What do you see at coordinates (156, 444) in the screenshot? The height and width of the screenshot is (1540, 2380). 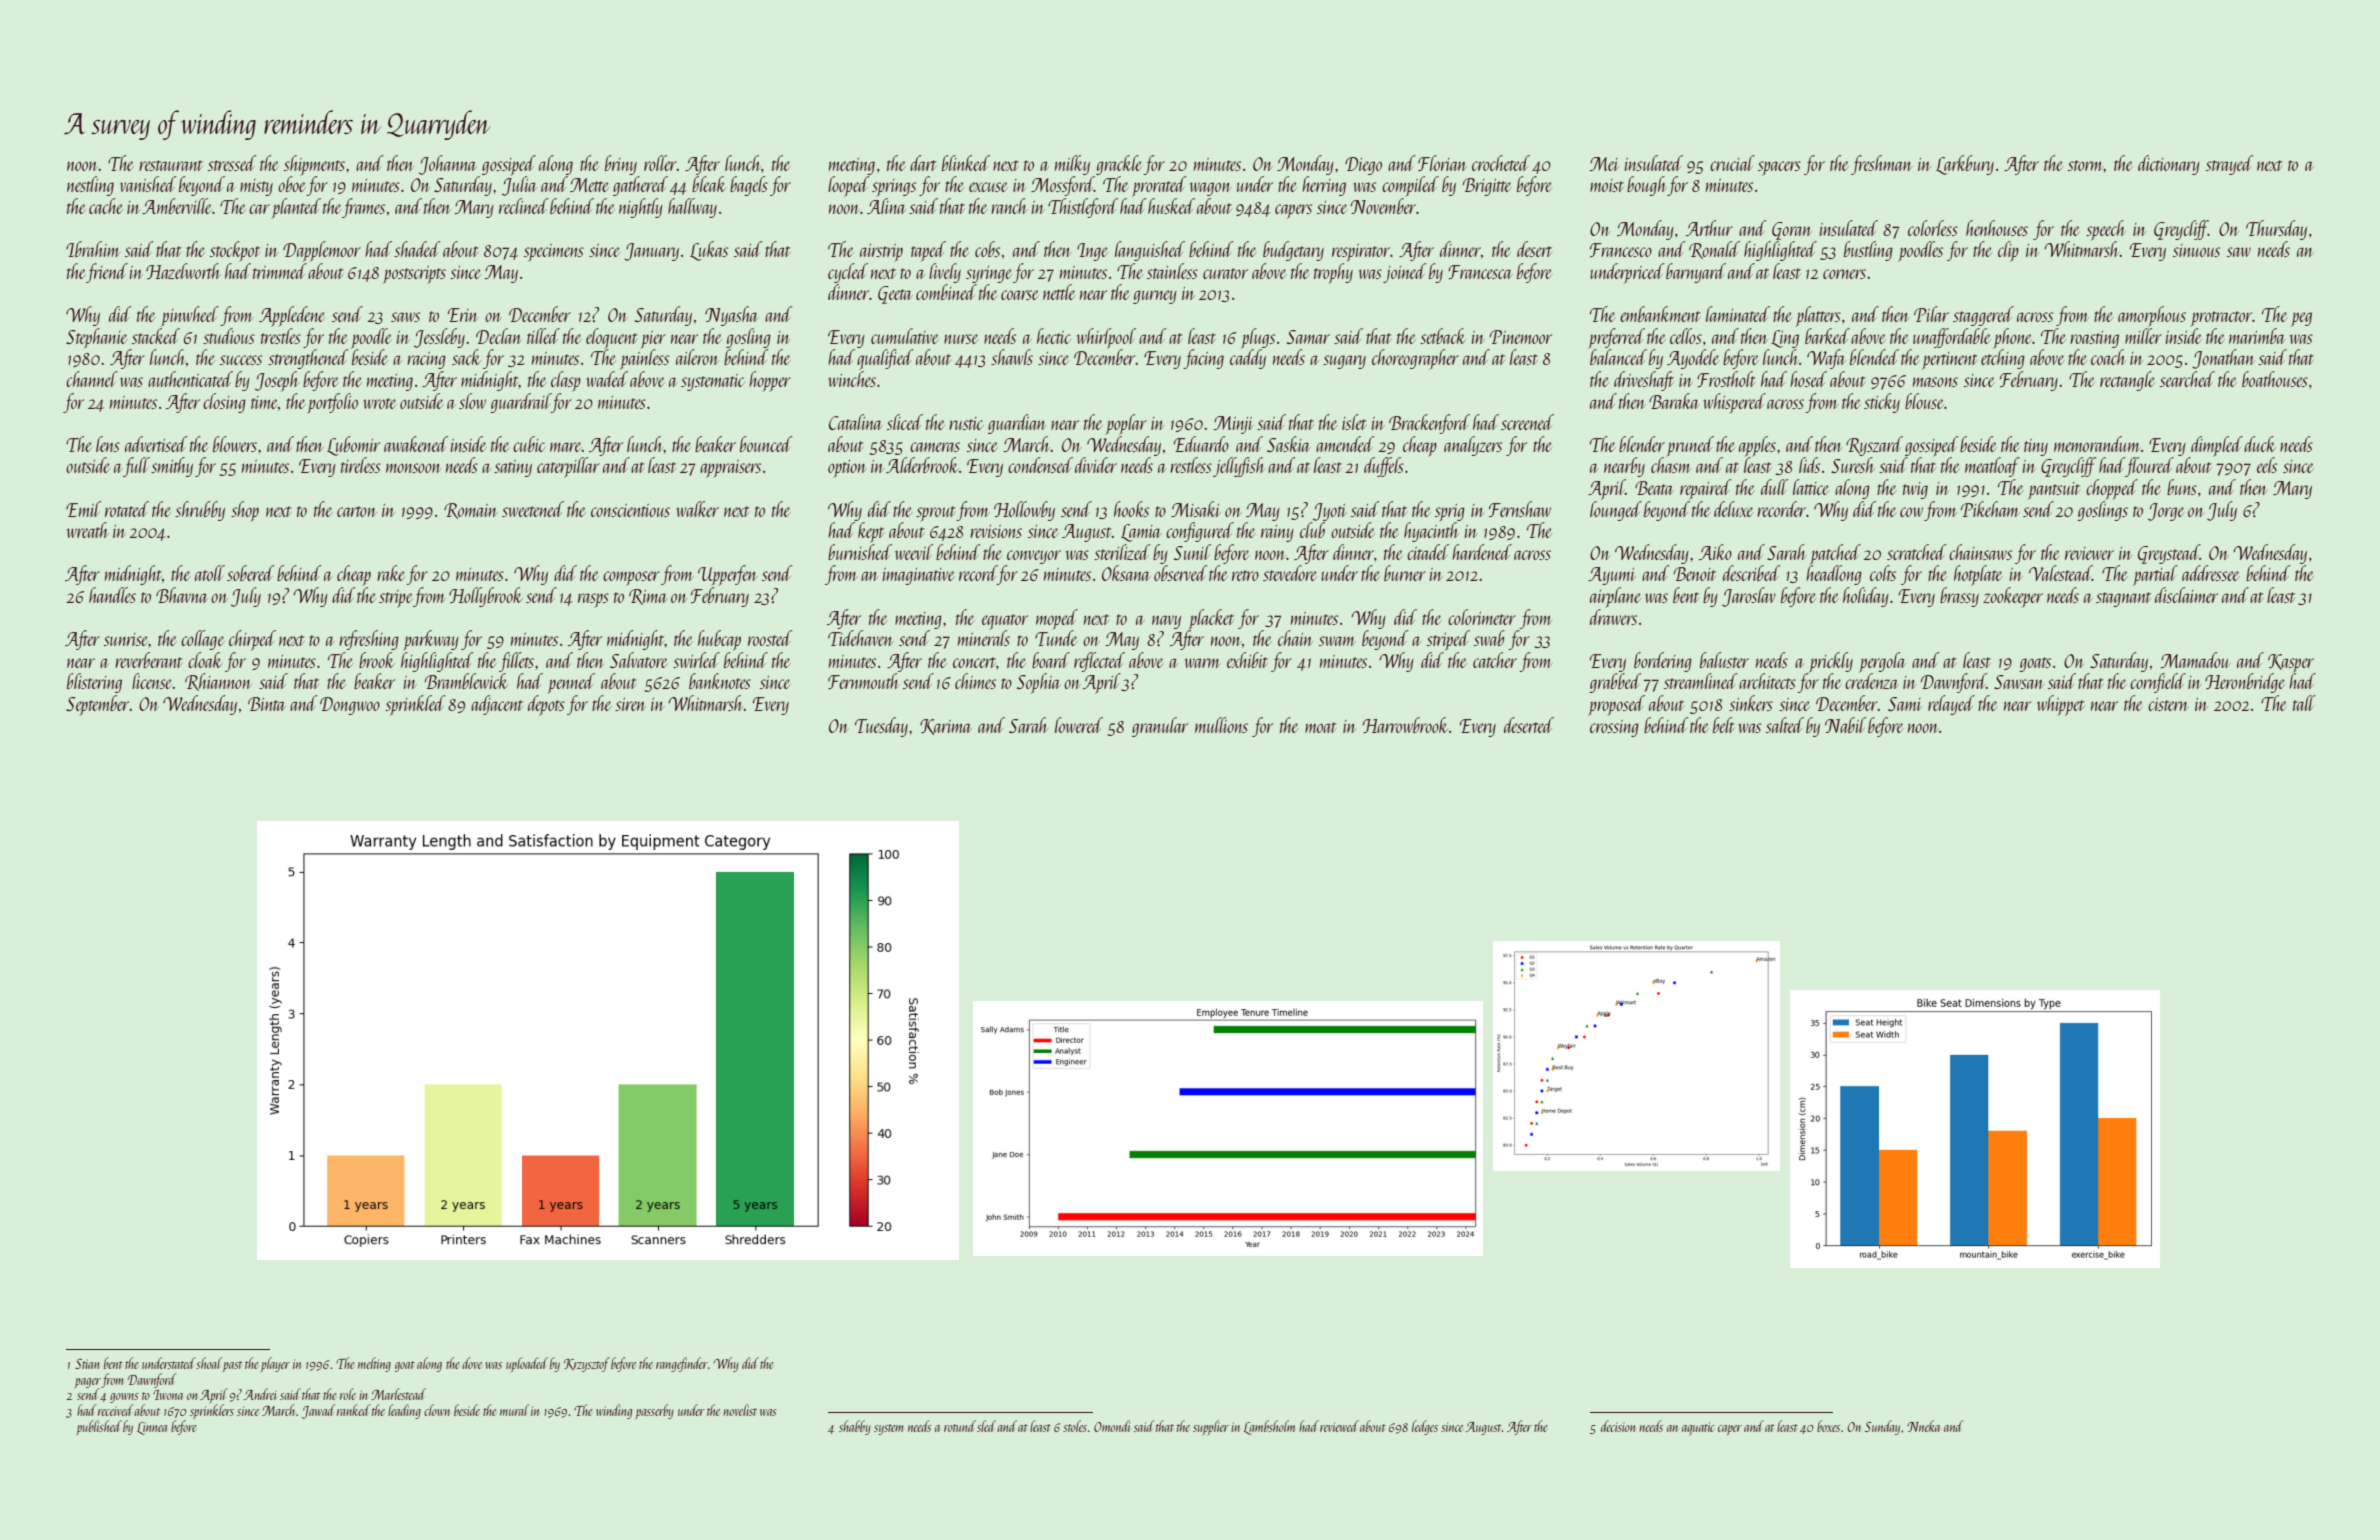 I see `advertised` at bounding box center [156, 444].
